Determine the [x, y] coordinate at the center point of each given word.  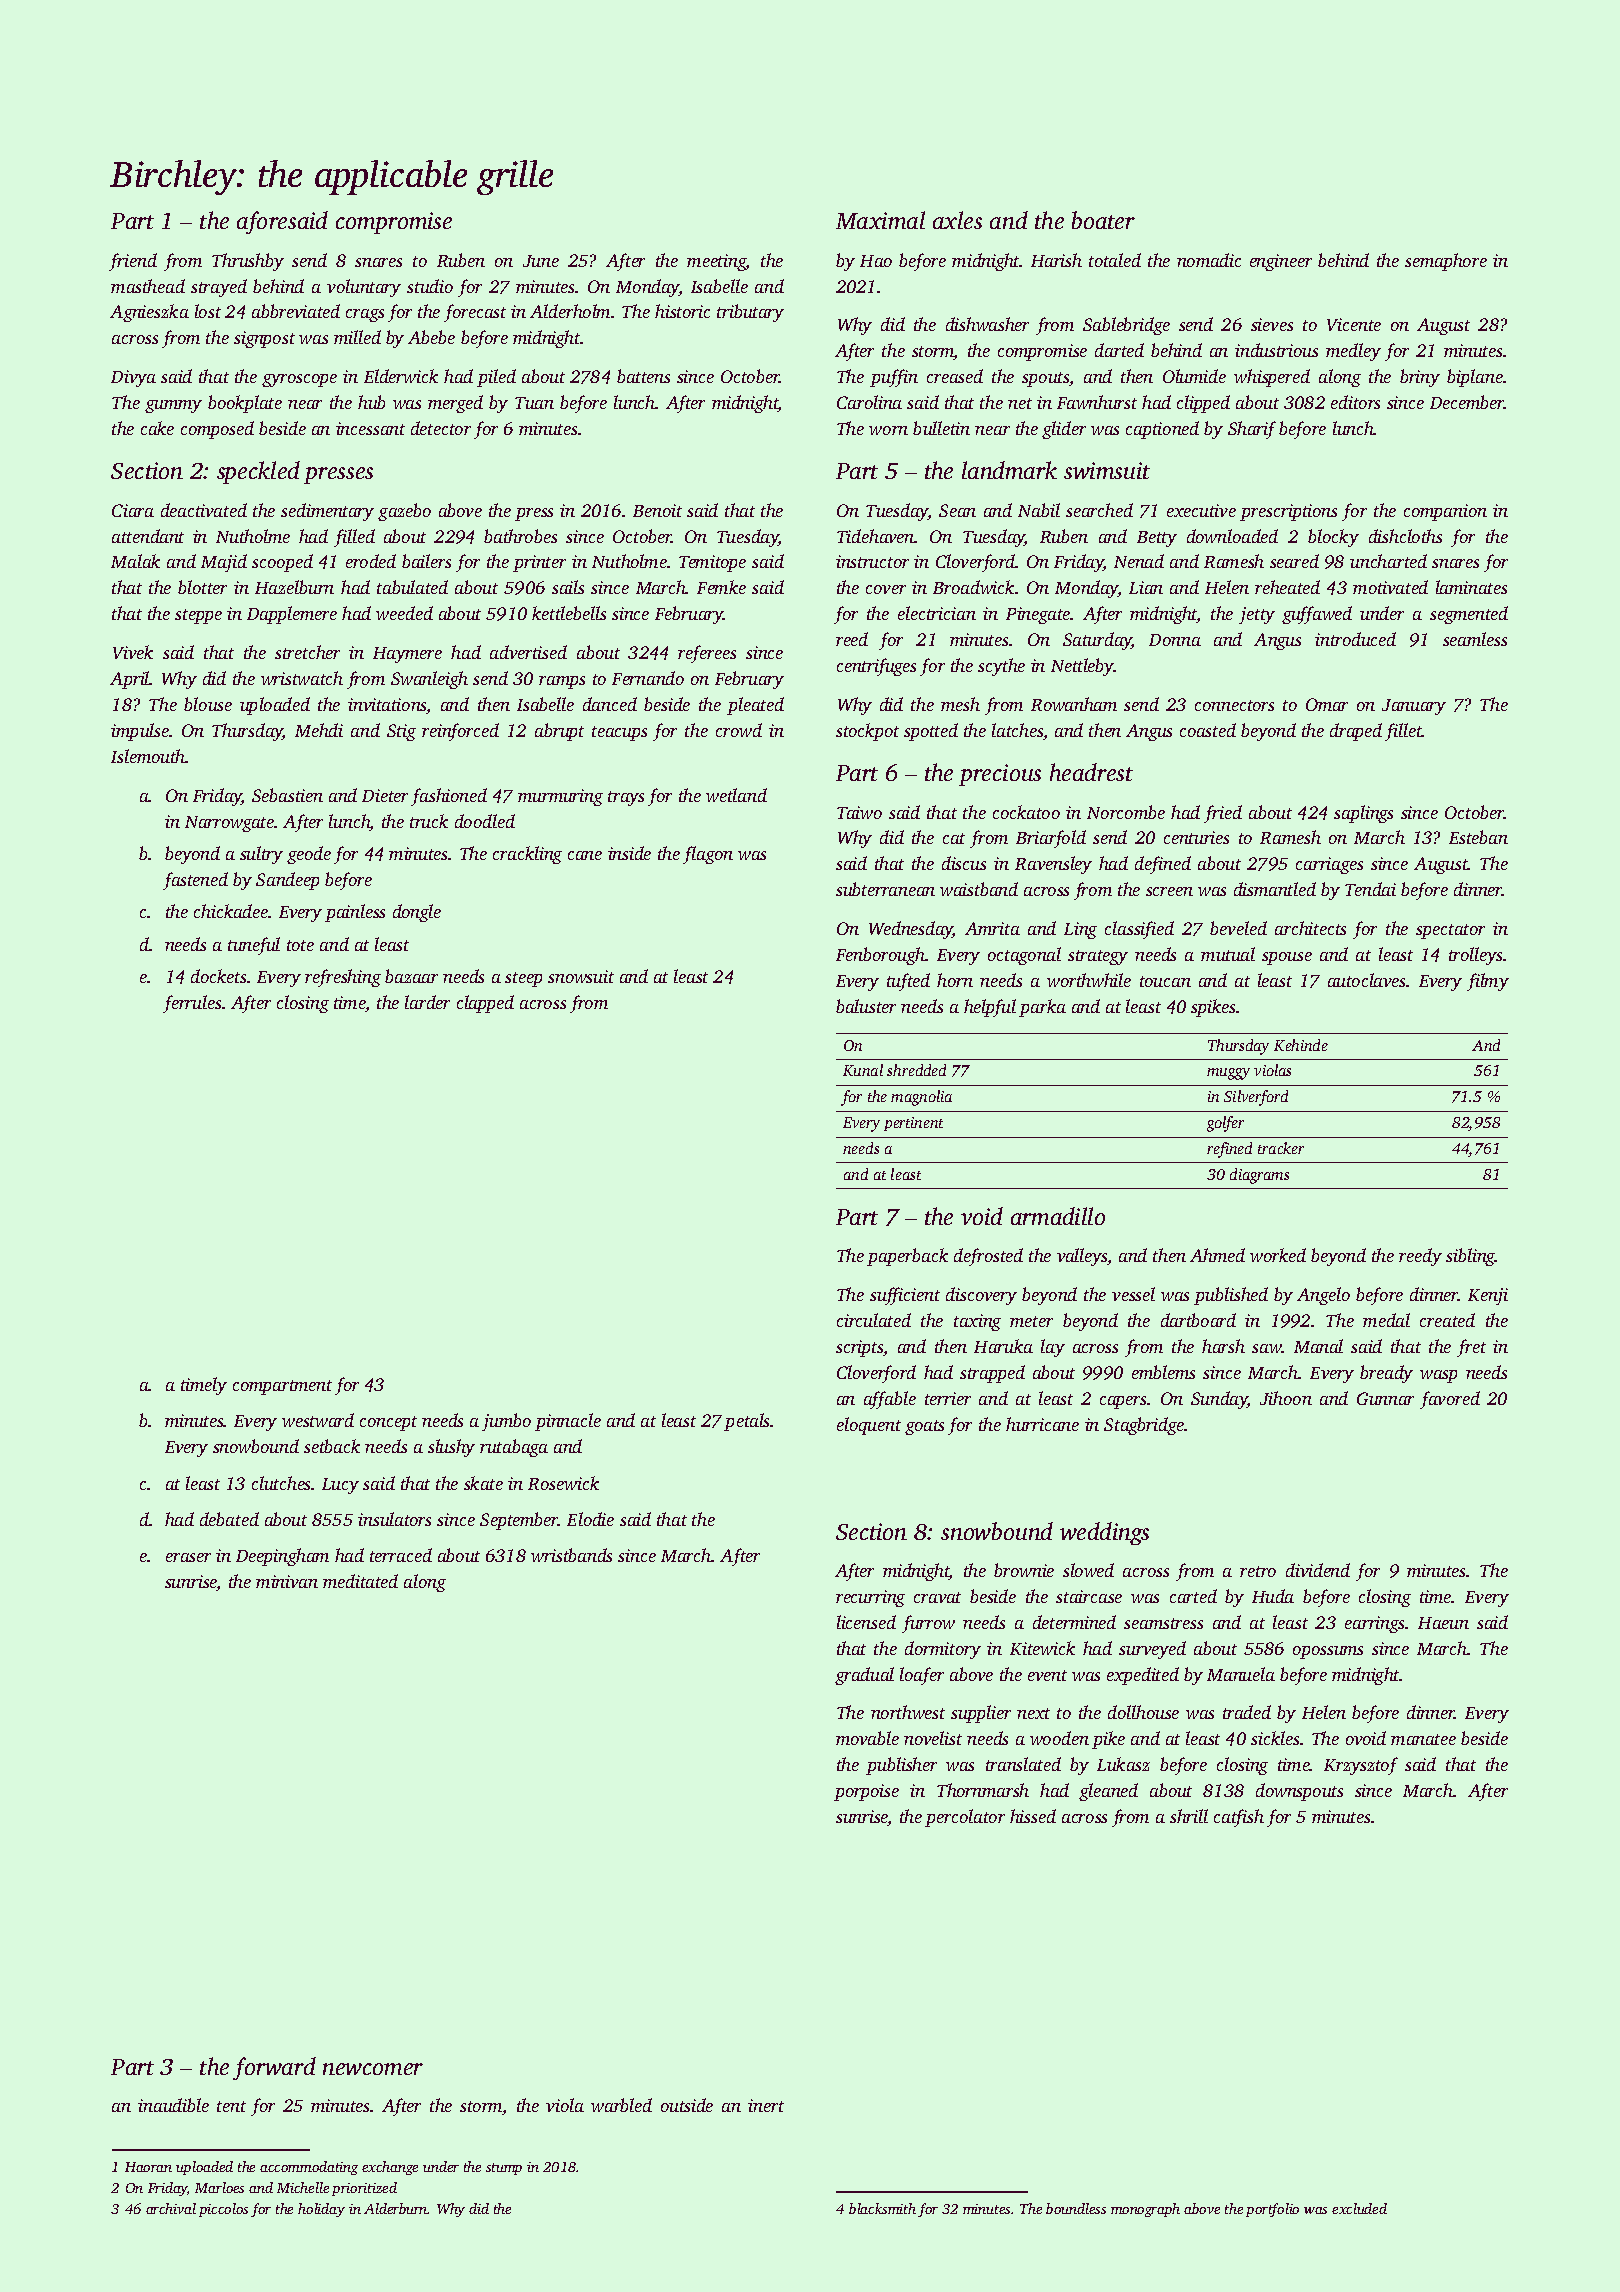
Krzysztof [1361, 1766]
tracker [1281, 1148]
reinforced [460, 732]
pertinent [913, 1124]
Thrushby [248, 262]
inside [629, 853]
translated [1023, 1764]
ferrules [192, 1004]
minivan [287, 1581]
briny [1420, 378]
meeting [716, 262]
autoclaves [1367, 980]
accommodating [309, 2168]
